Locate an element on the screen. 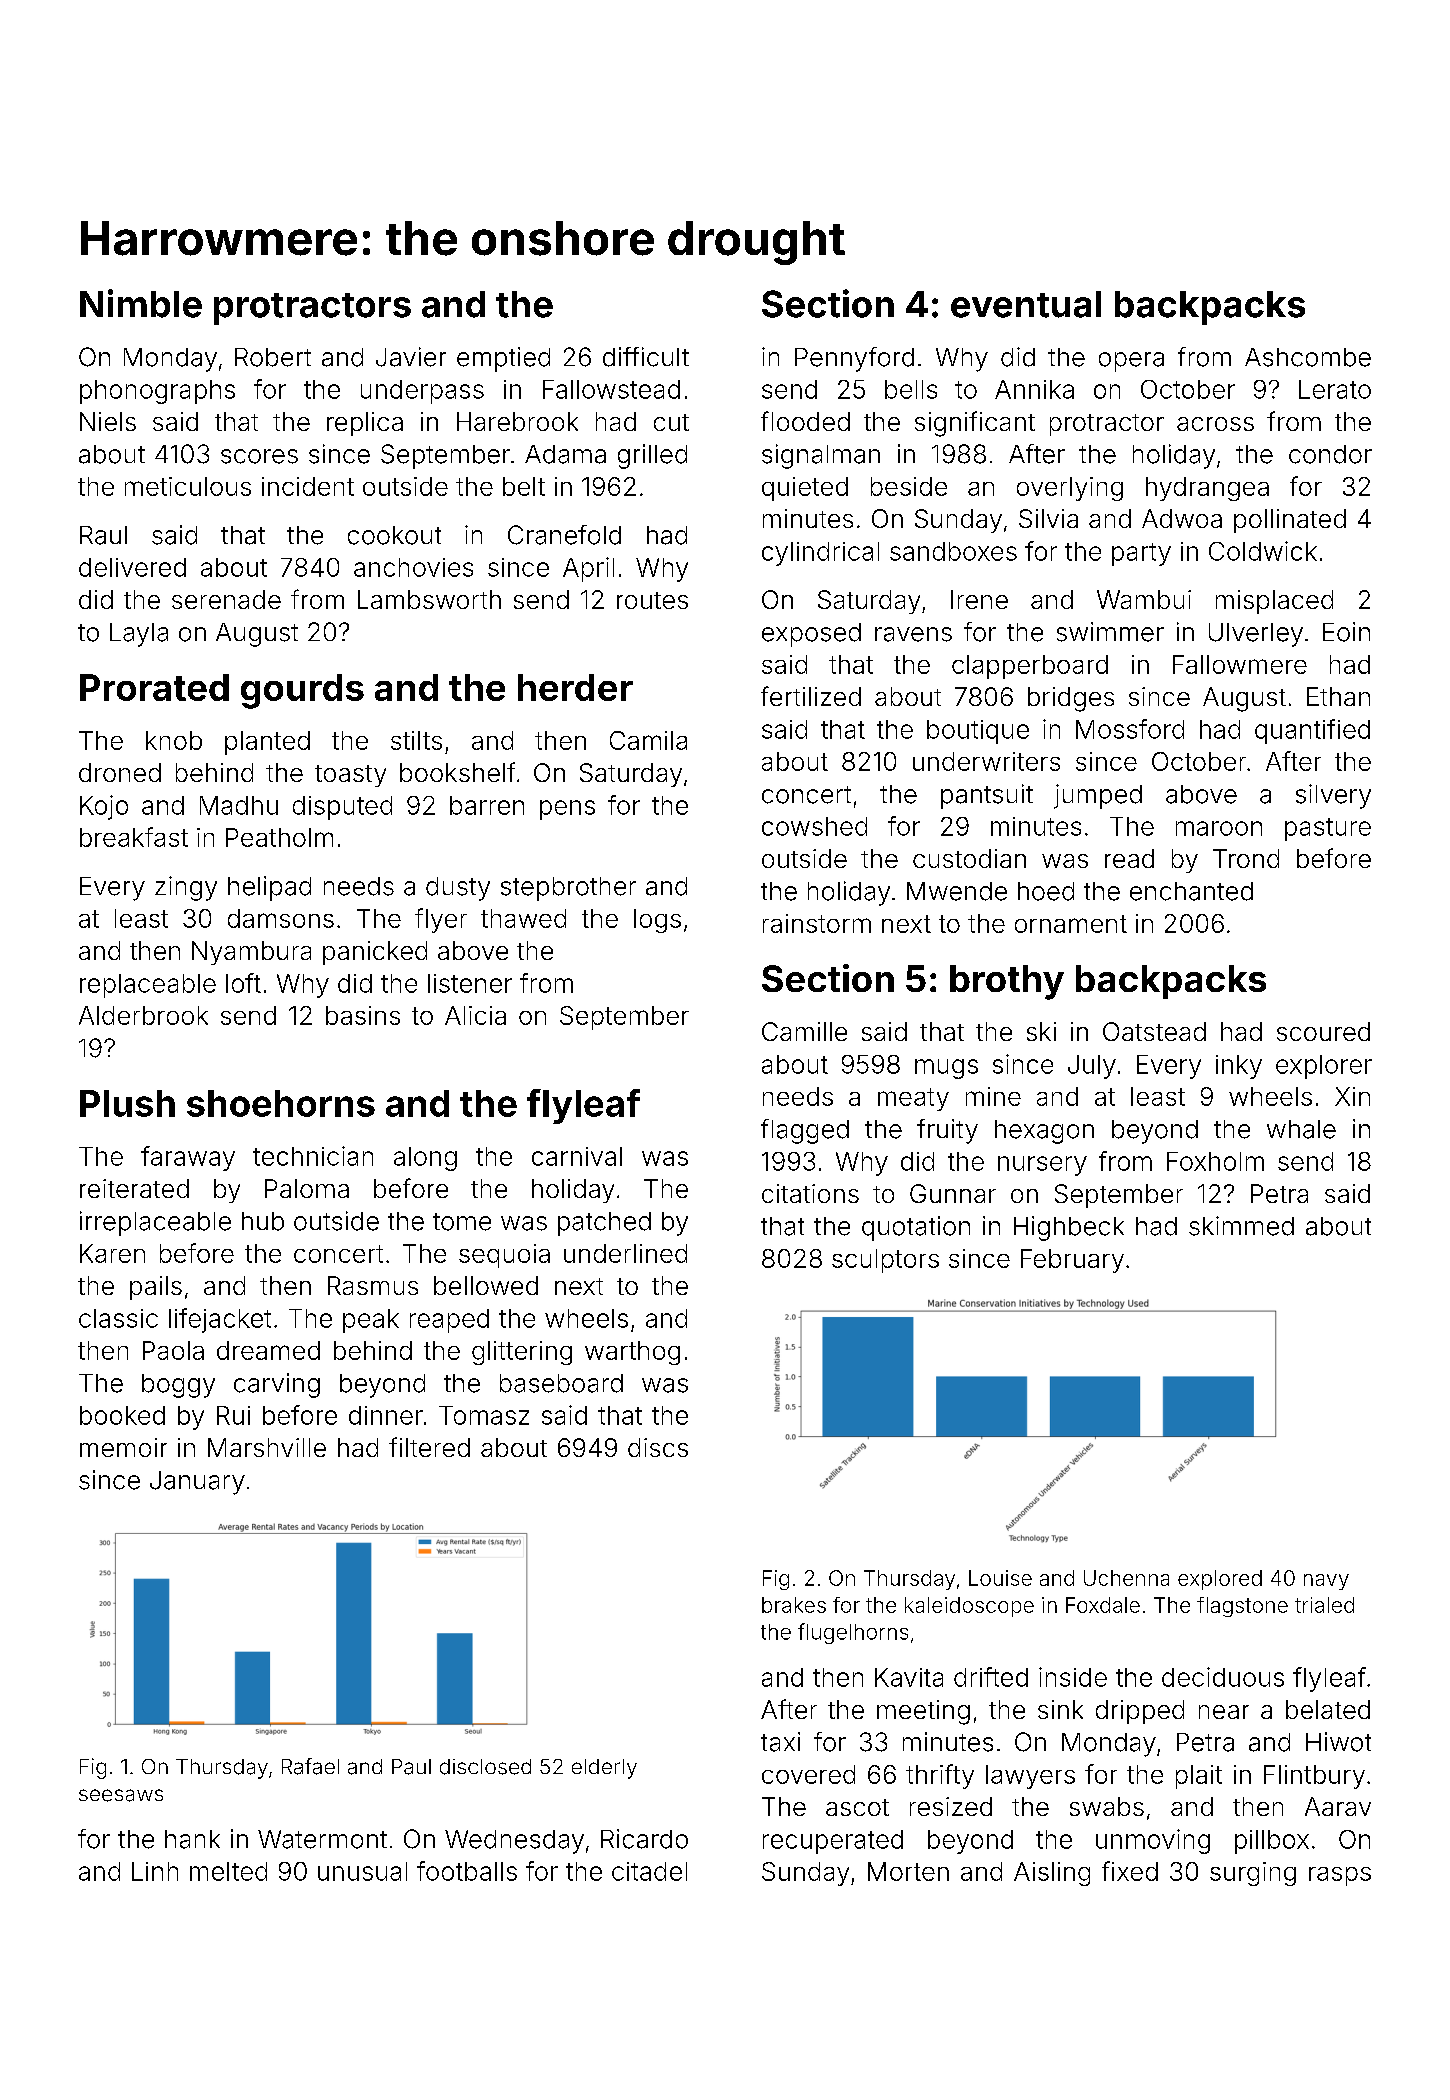  Ashcombe is located at coordinates (1308, 357).
